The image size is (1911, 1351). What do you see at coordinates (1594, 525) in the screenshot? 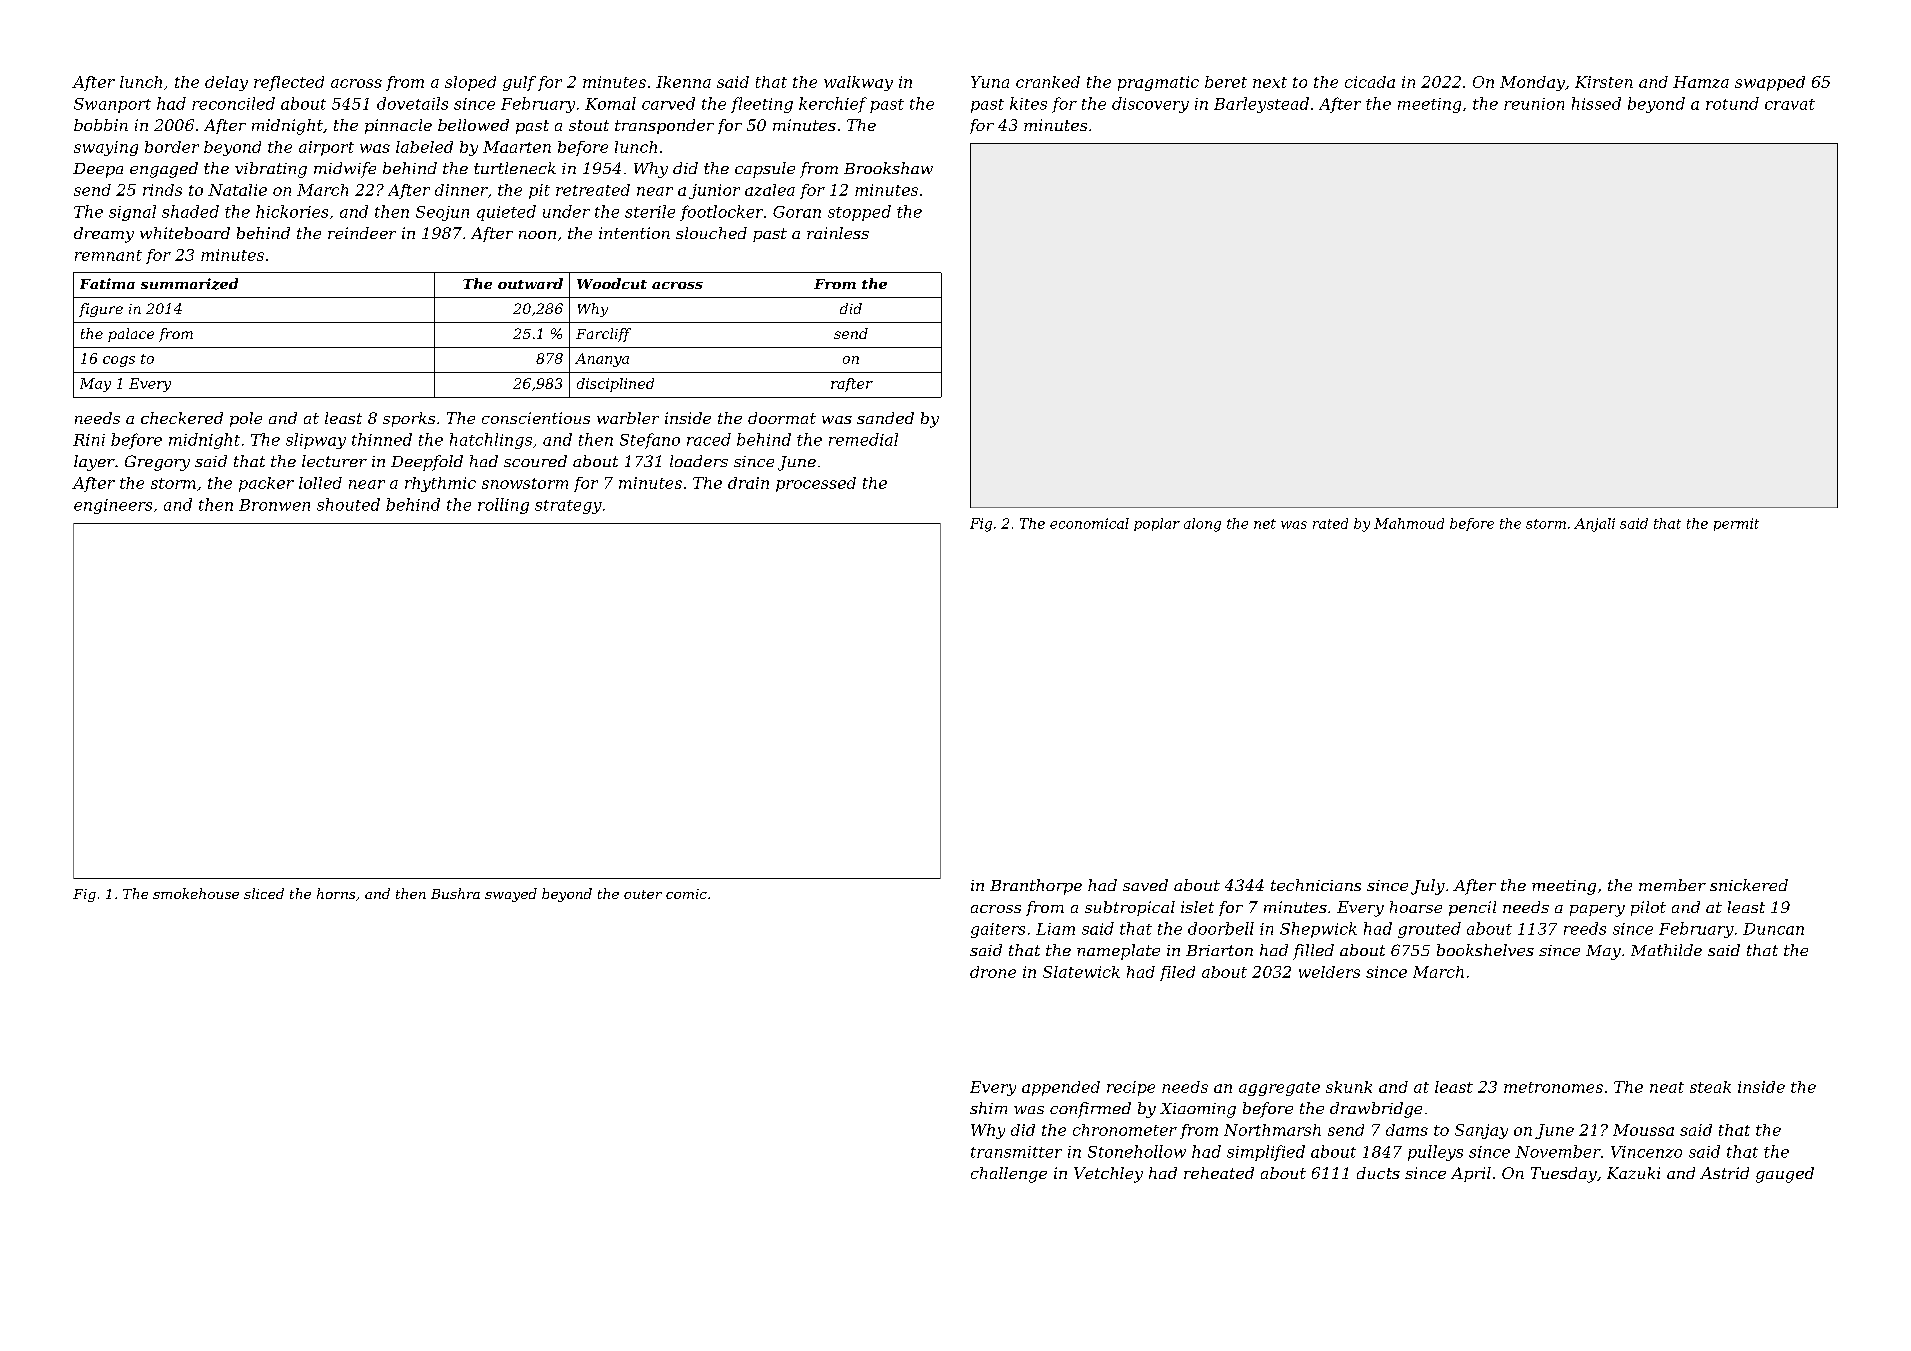
I see `Anjali` at bounding box center [1594, 525].
